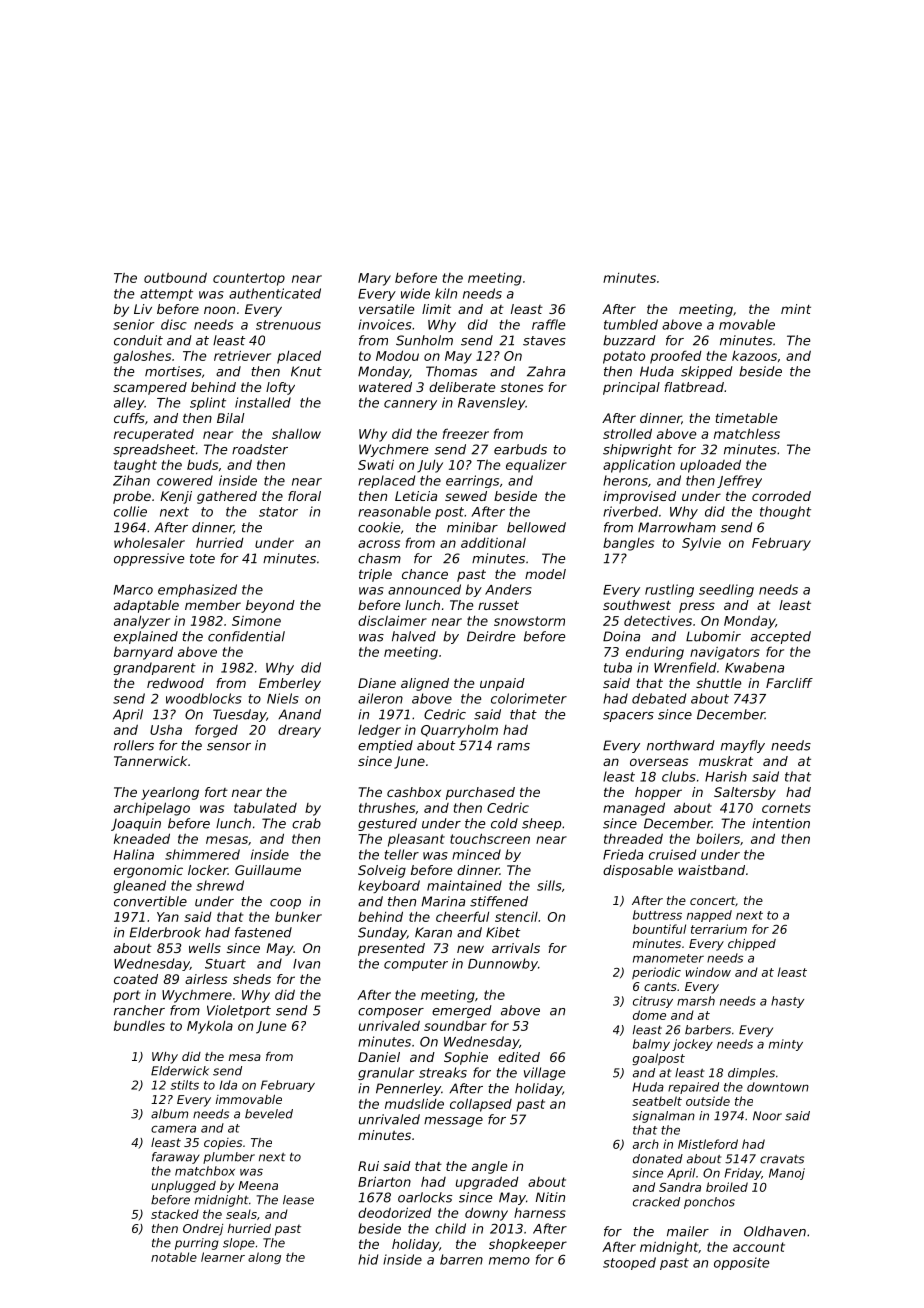 Image resolution: width=924 pixels, height=1308 pixels. What do you see at coordinates (785, 512) in the image?
I see `thought` at bounding box center [785, 512].
